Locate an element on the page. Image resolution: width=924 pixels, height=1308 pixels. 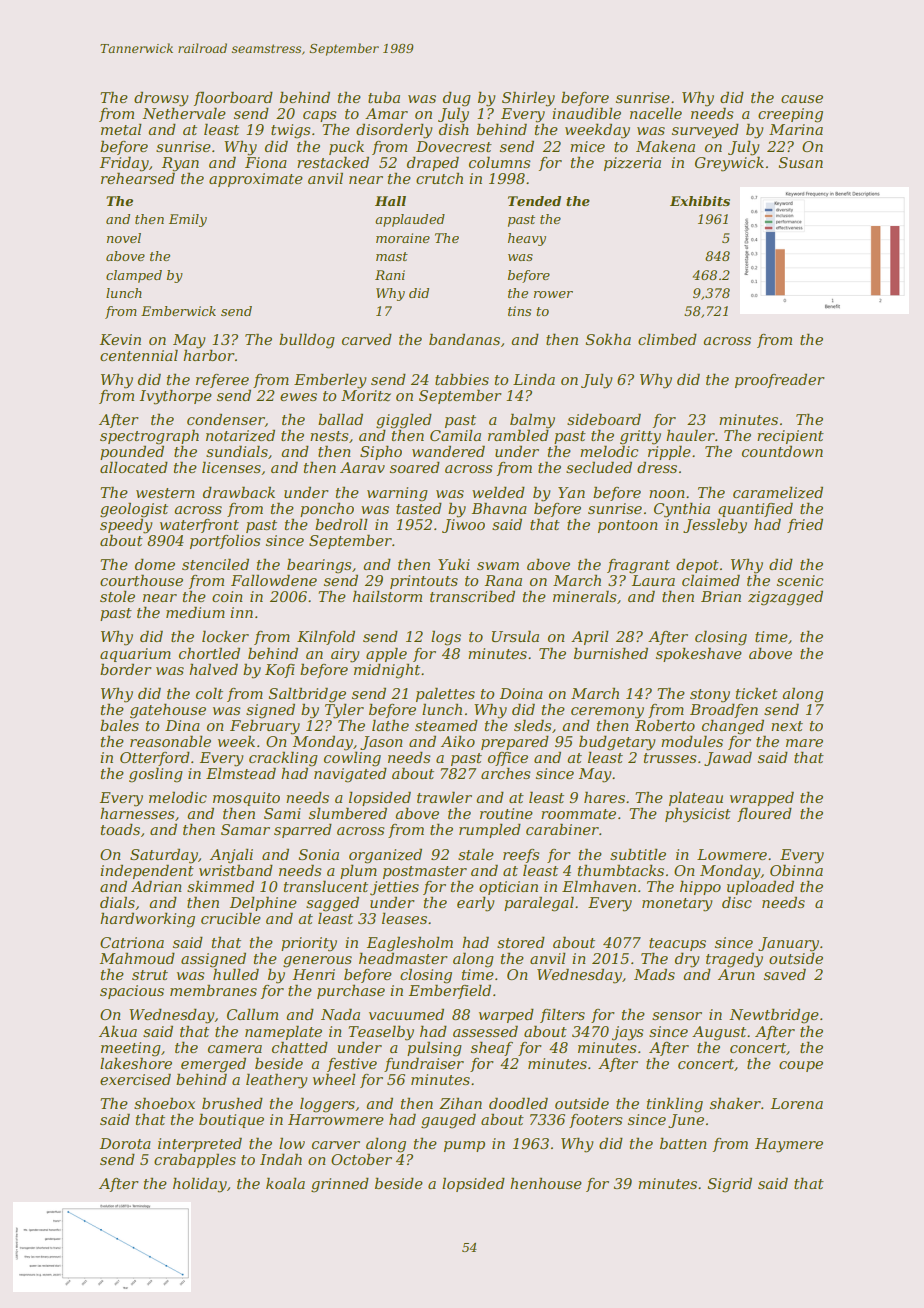
drawback is located at coordinates (239, 492).
